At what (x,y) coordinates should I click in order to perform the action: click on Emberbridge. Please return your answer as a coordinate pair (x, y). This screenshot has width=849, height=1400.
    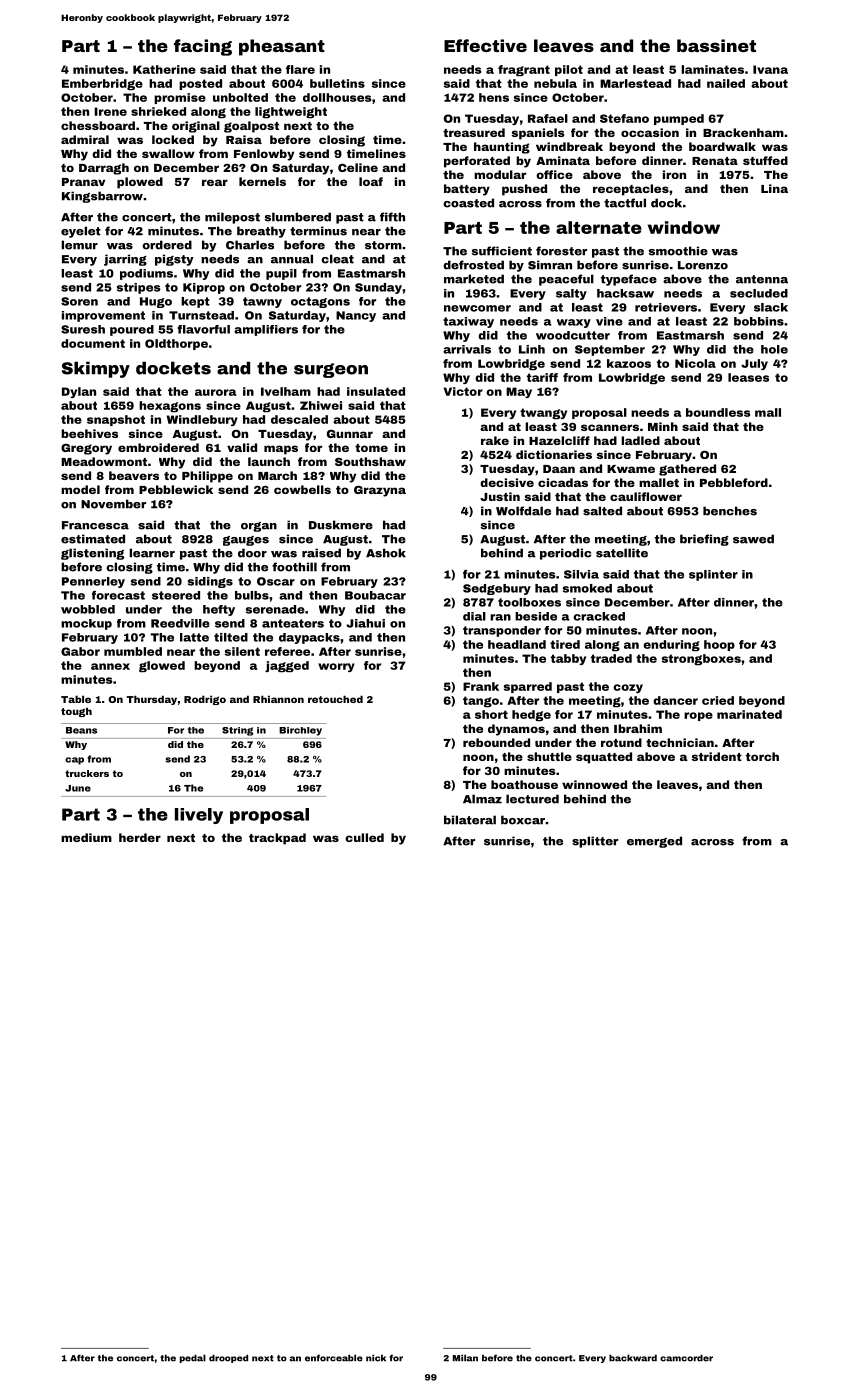
    Looking at the image, I should click on (102, 84).
